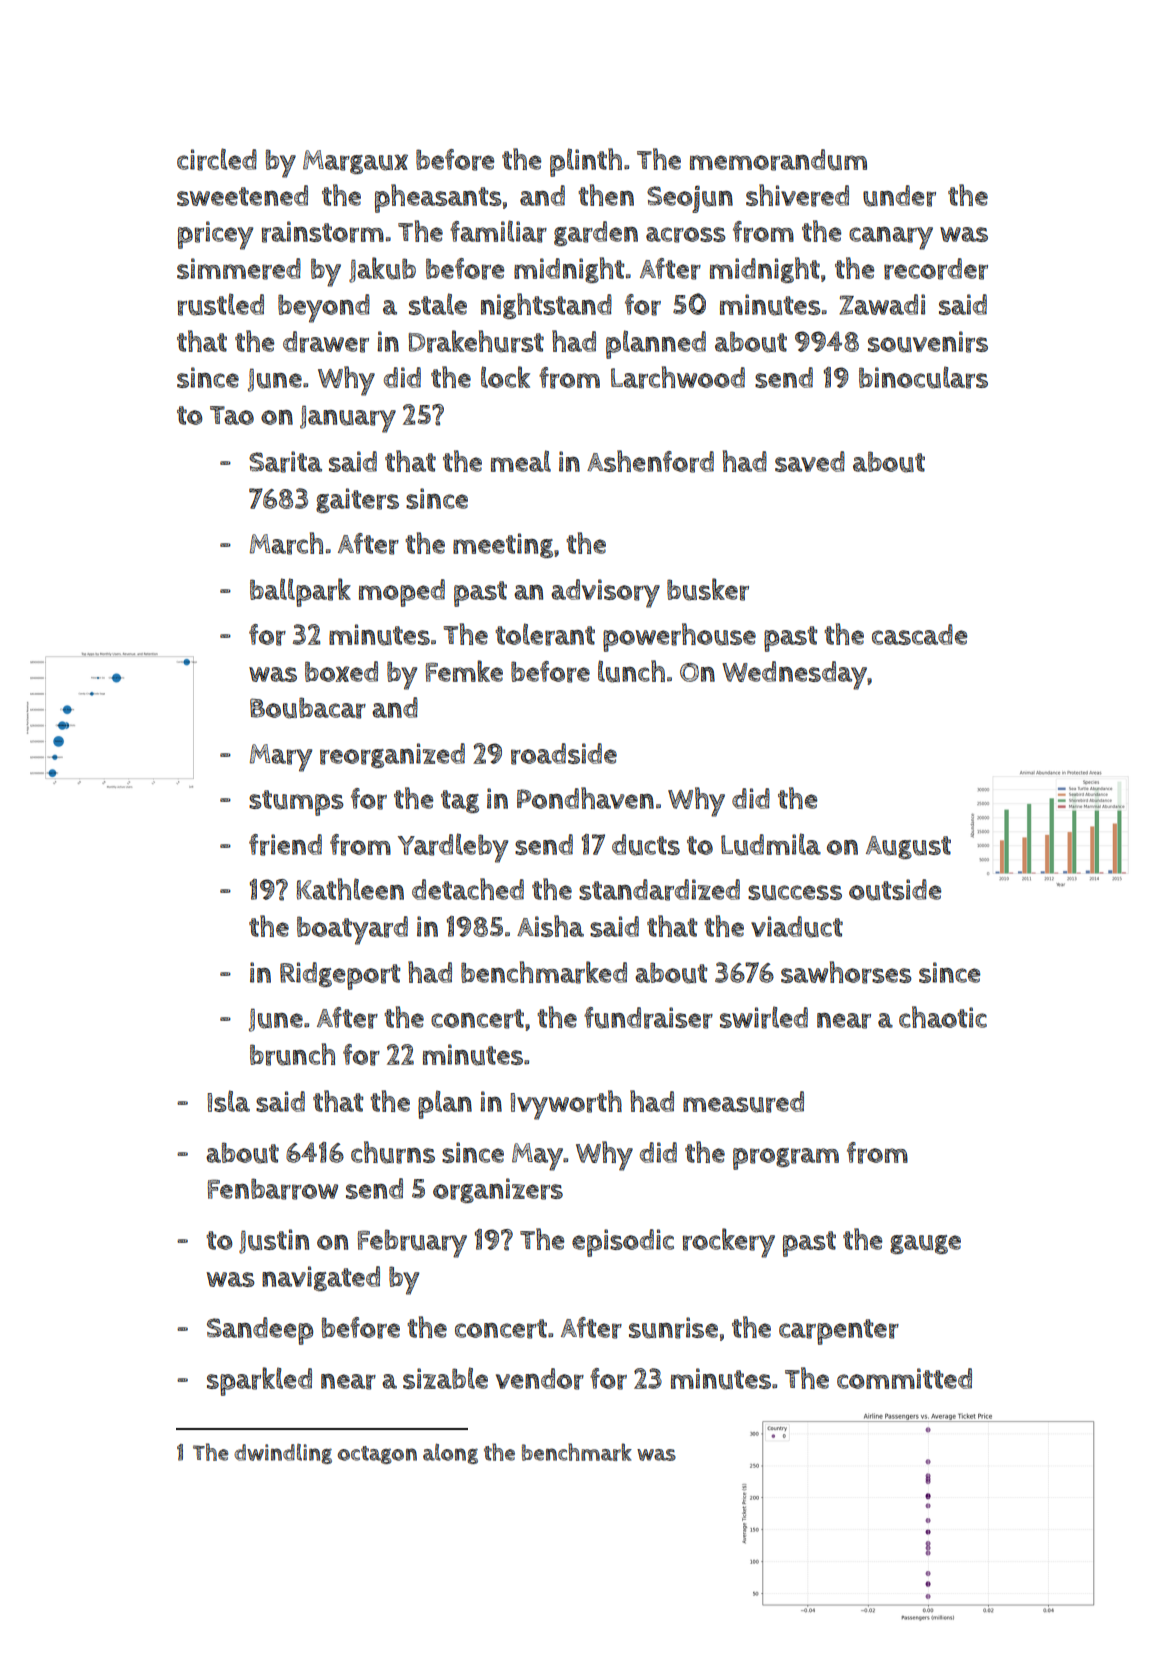 The image size is (1165, 1654). What do you see at coordinates (217, 159) in the image?
I see `circled` at bounding box center [217, 159].
